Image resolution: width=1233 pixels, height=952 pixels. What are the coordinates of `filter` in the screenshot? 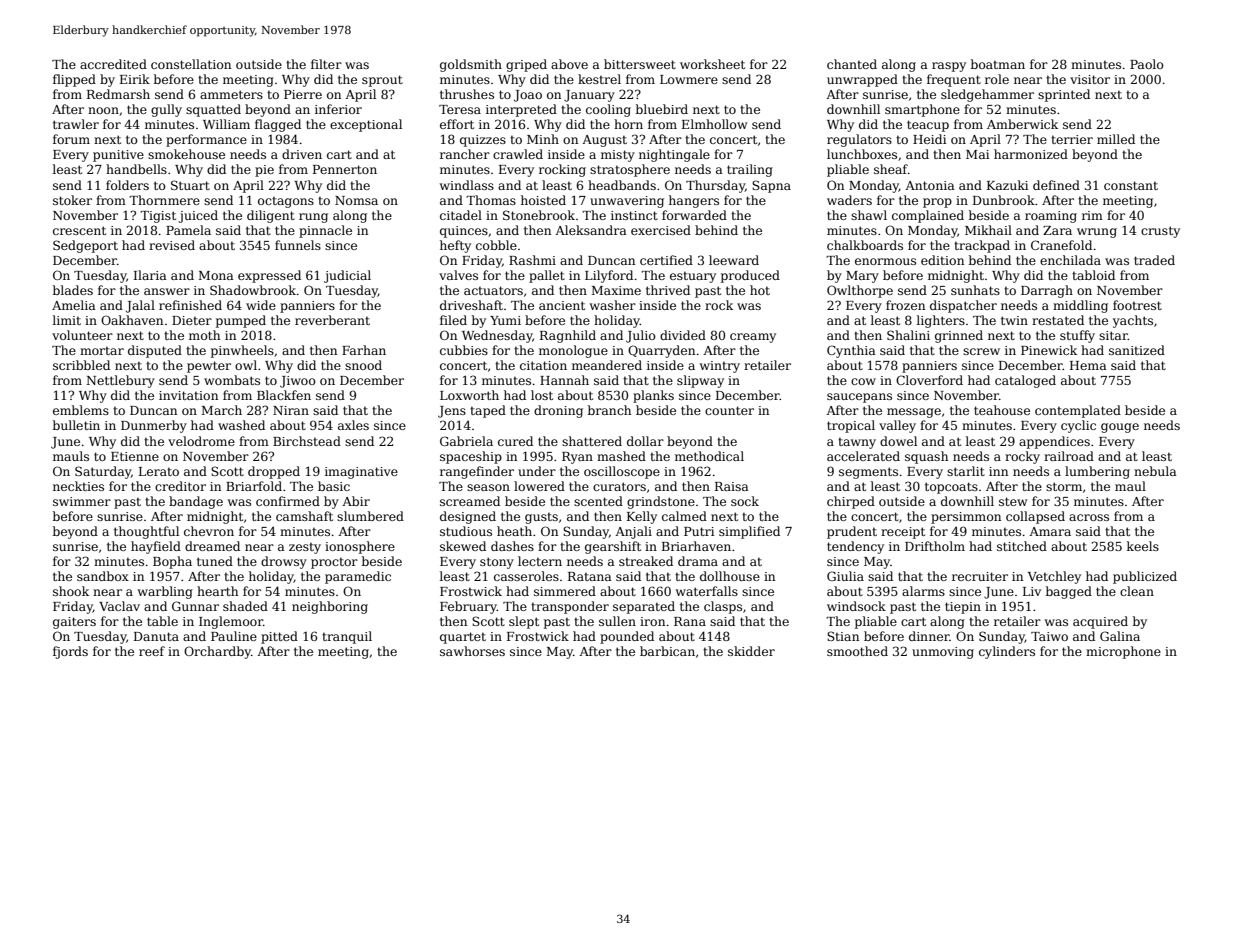 It's located at (326, 64).
